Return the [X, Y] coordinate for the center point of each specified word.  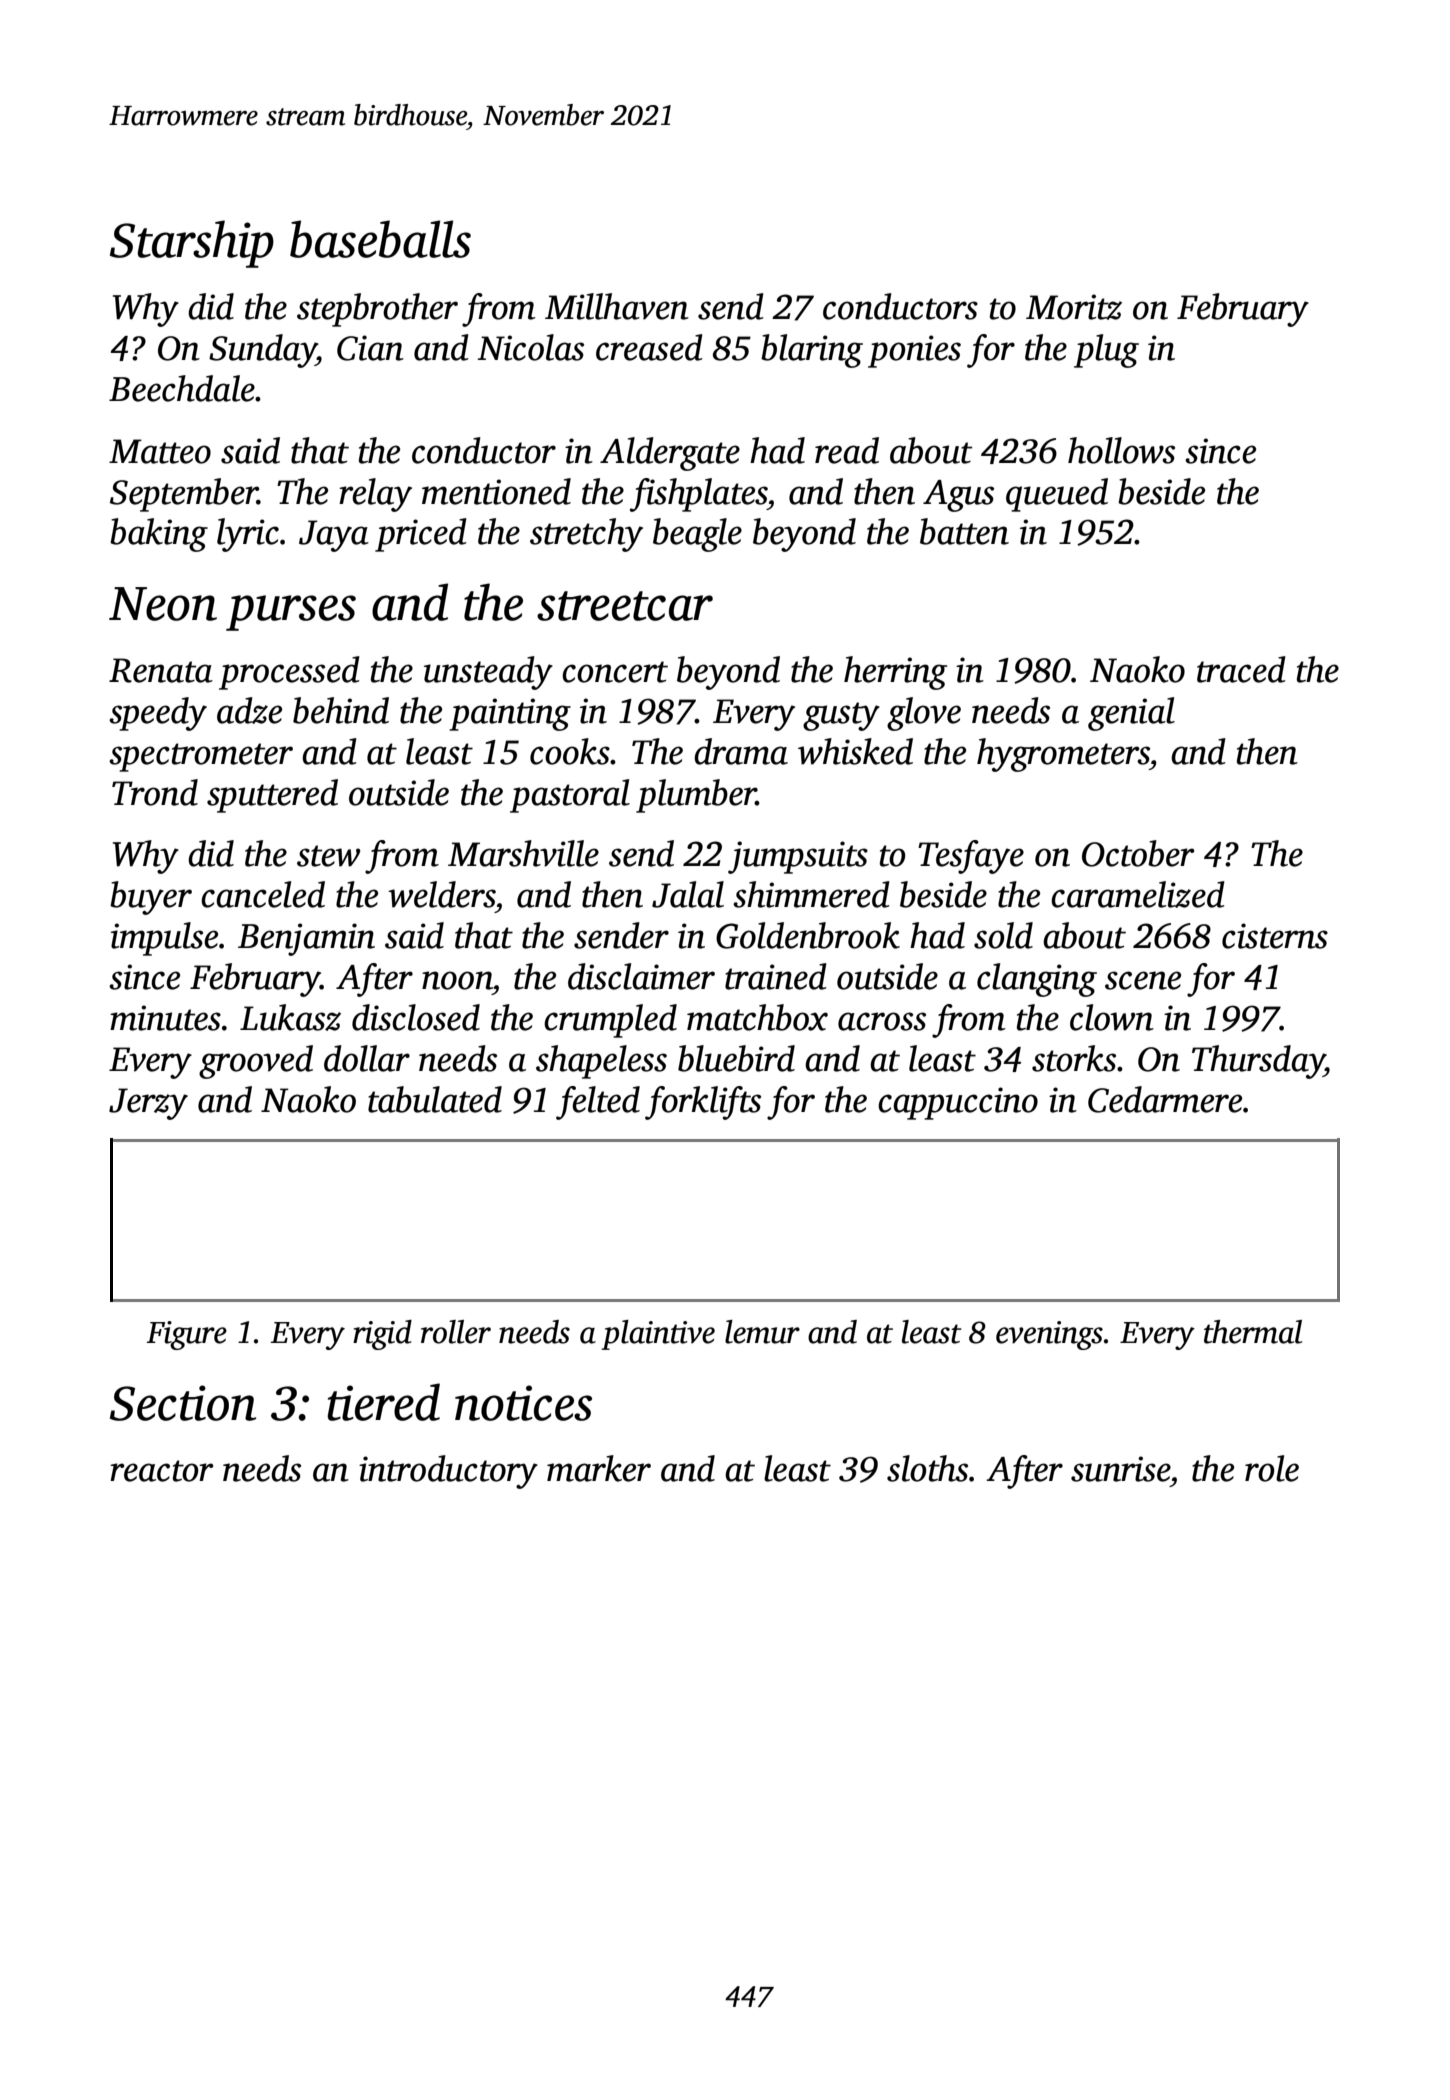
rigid [382, 1335]
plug [1106, 351]
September [184, 495]
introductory [448, 1472]
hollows [1121, 450]
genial [1131, 714]
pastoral [570, 796]
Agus [958, 496]
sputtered [272, 796]
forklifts [703, 1103]
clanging [1037, 980]
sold [1003, 935]
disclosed [416, 1017]
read [847, 450]
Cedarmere [1165, 1099]
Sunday [262, 351]
